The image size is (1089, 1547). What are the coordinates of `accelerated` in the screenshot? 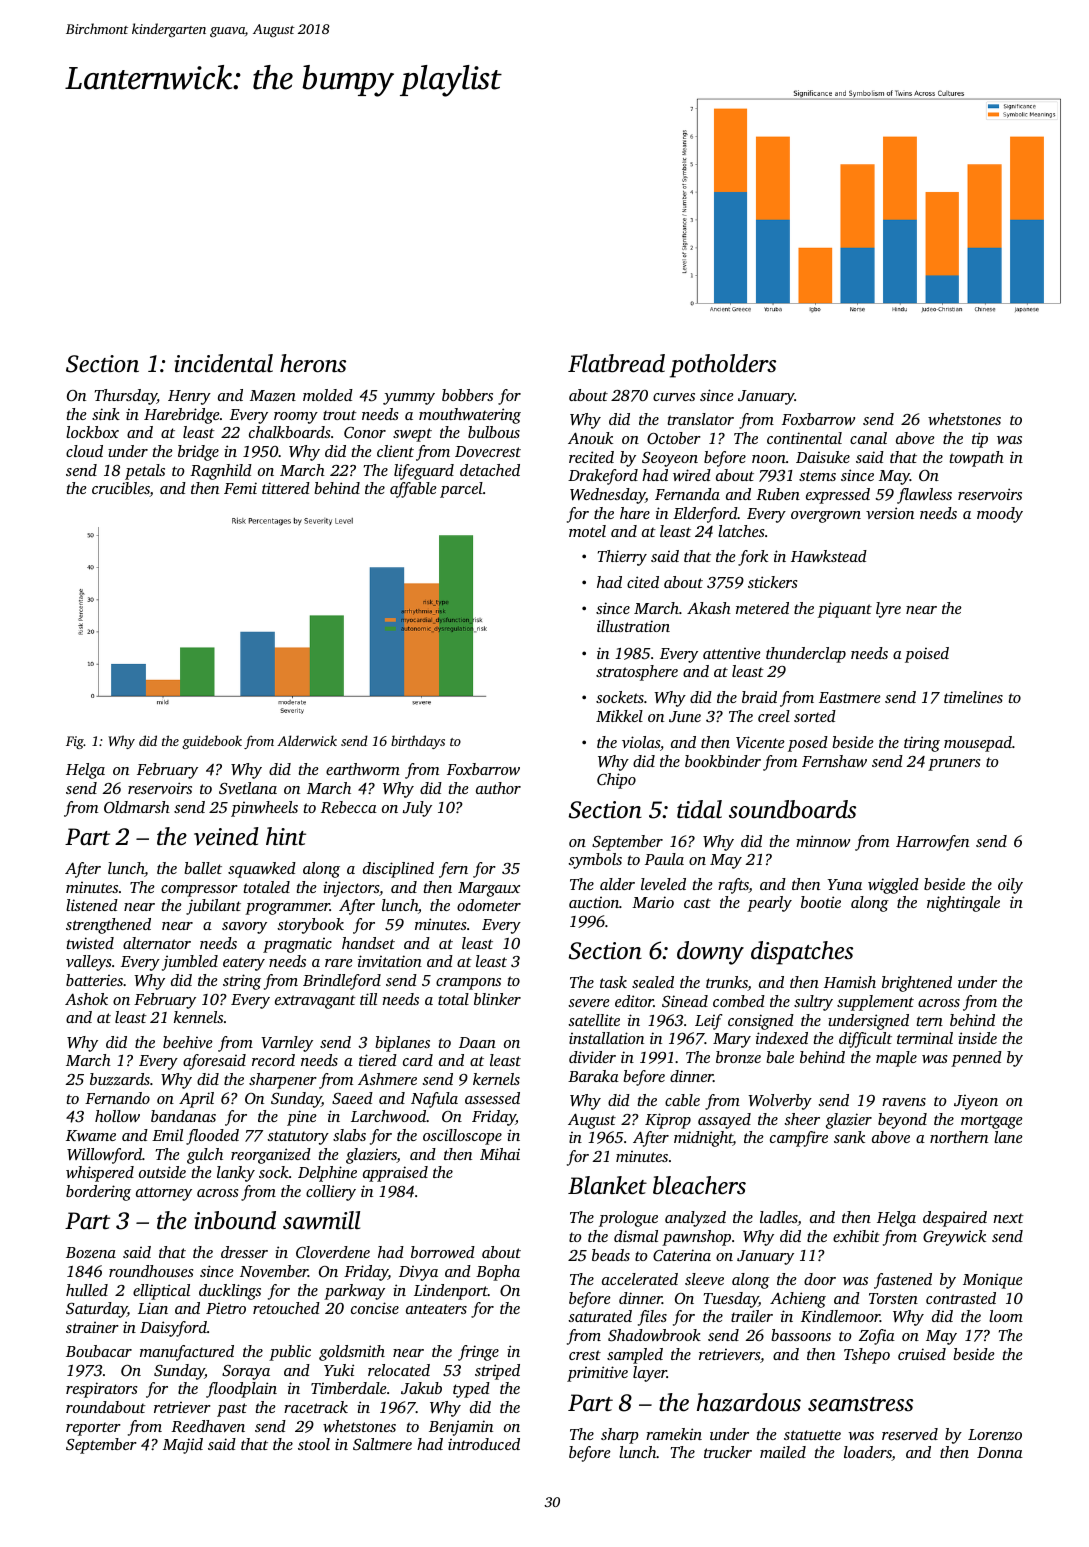 It's located at (640, 1279).
